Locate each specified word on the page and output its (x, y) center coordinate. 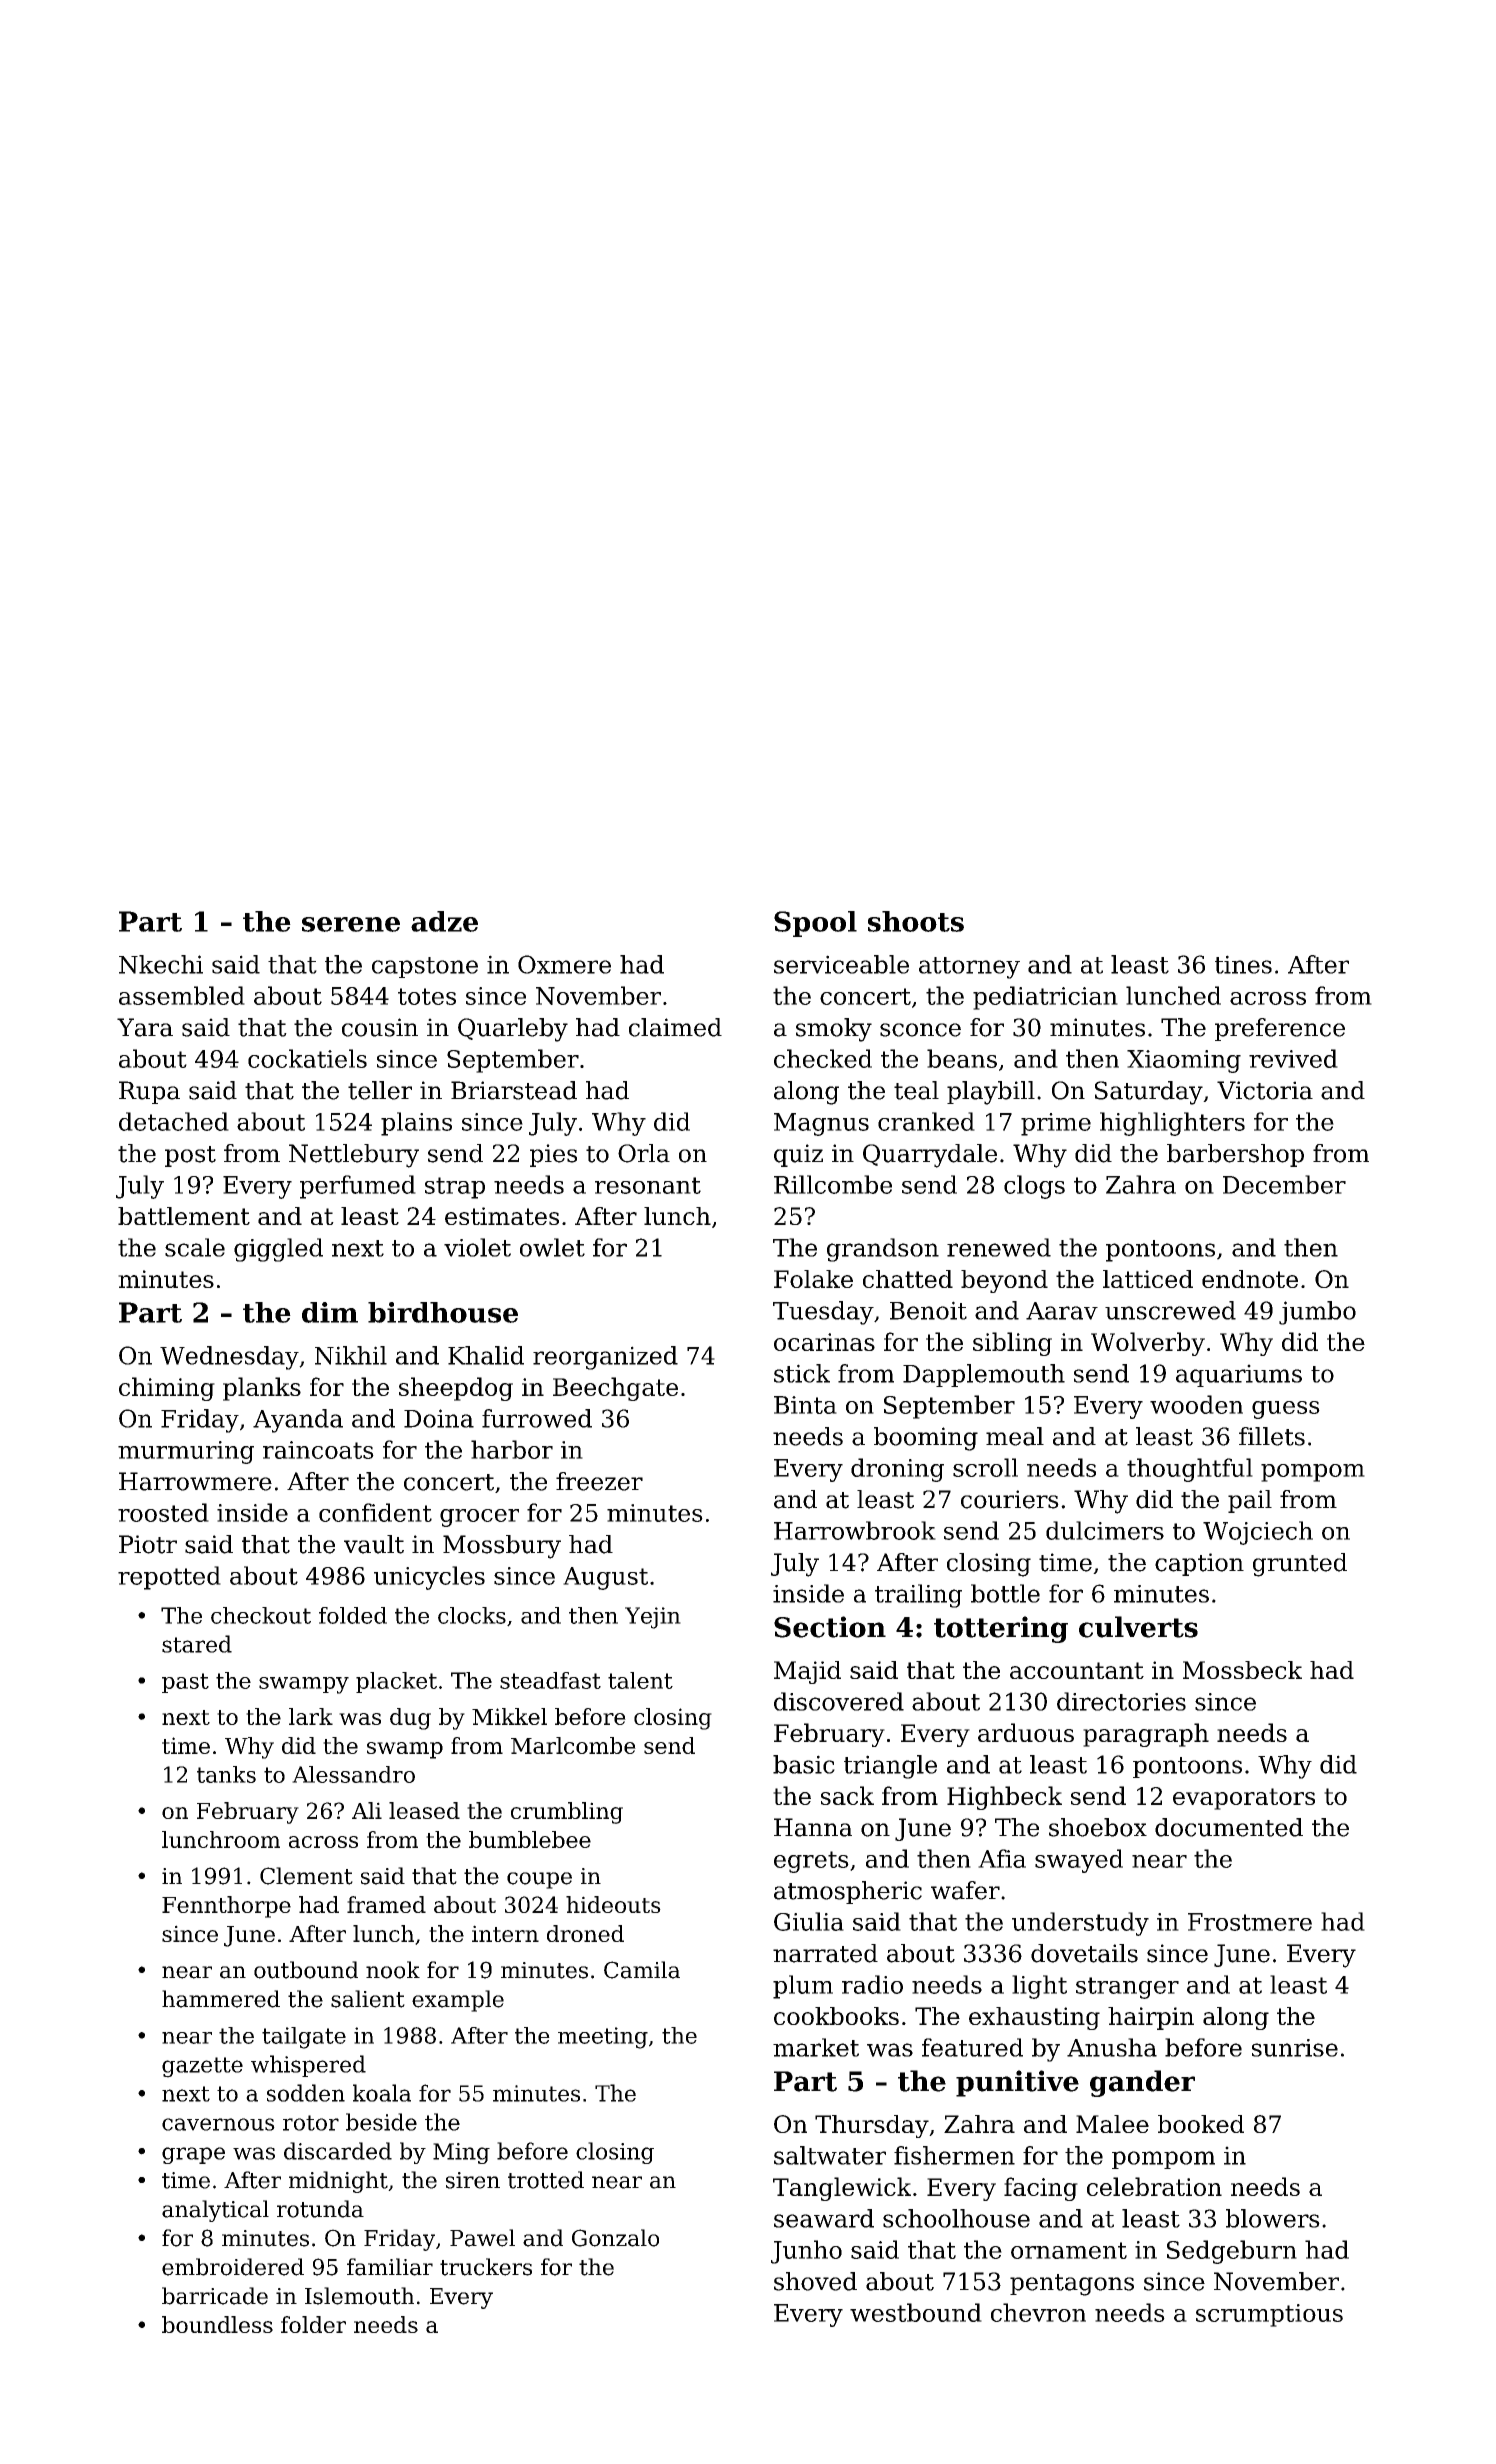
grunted (1300, 1565)
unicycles (429, 1578)
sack (847, 1795)
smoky (834, 1030)
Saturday (1149, 1093)
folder (313, 2324)
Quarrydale (930, 1156)
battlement (184, 1216)
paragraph (1146, 1735)
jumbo (1317, 1313)
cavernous (218, 2124)
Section (830, 1627)
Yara (145, 1027)
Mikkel (509, 1716)
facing (1041, 2189)
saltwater (830, 2155)
